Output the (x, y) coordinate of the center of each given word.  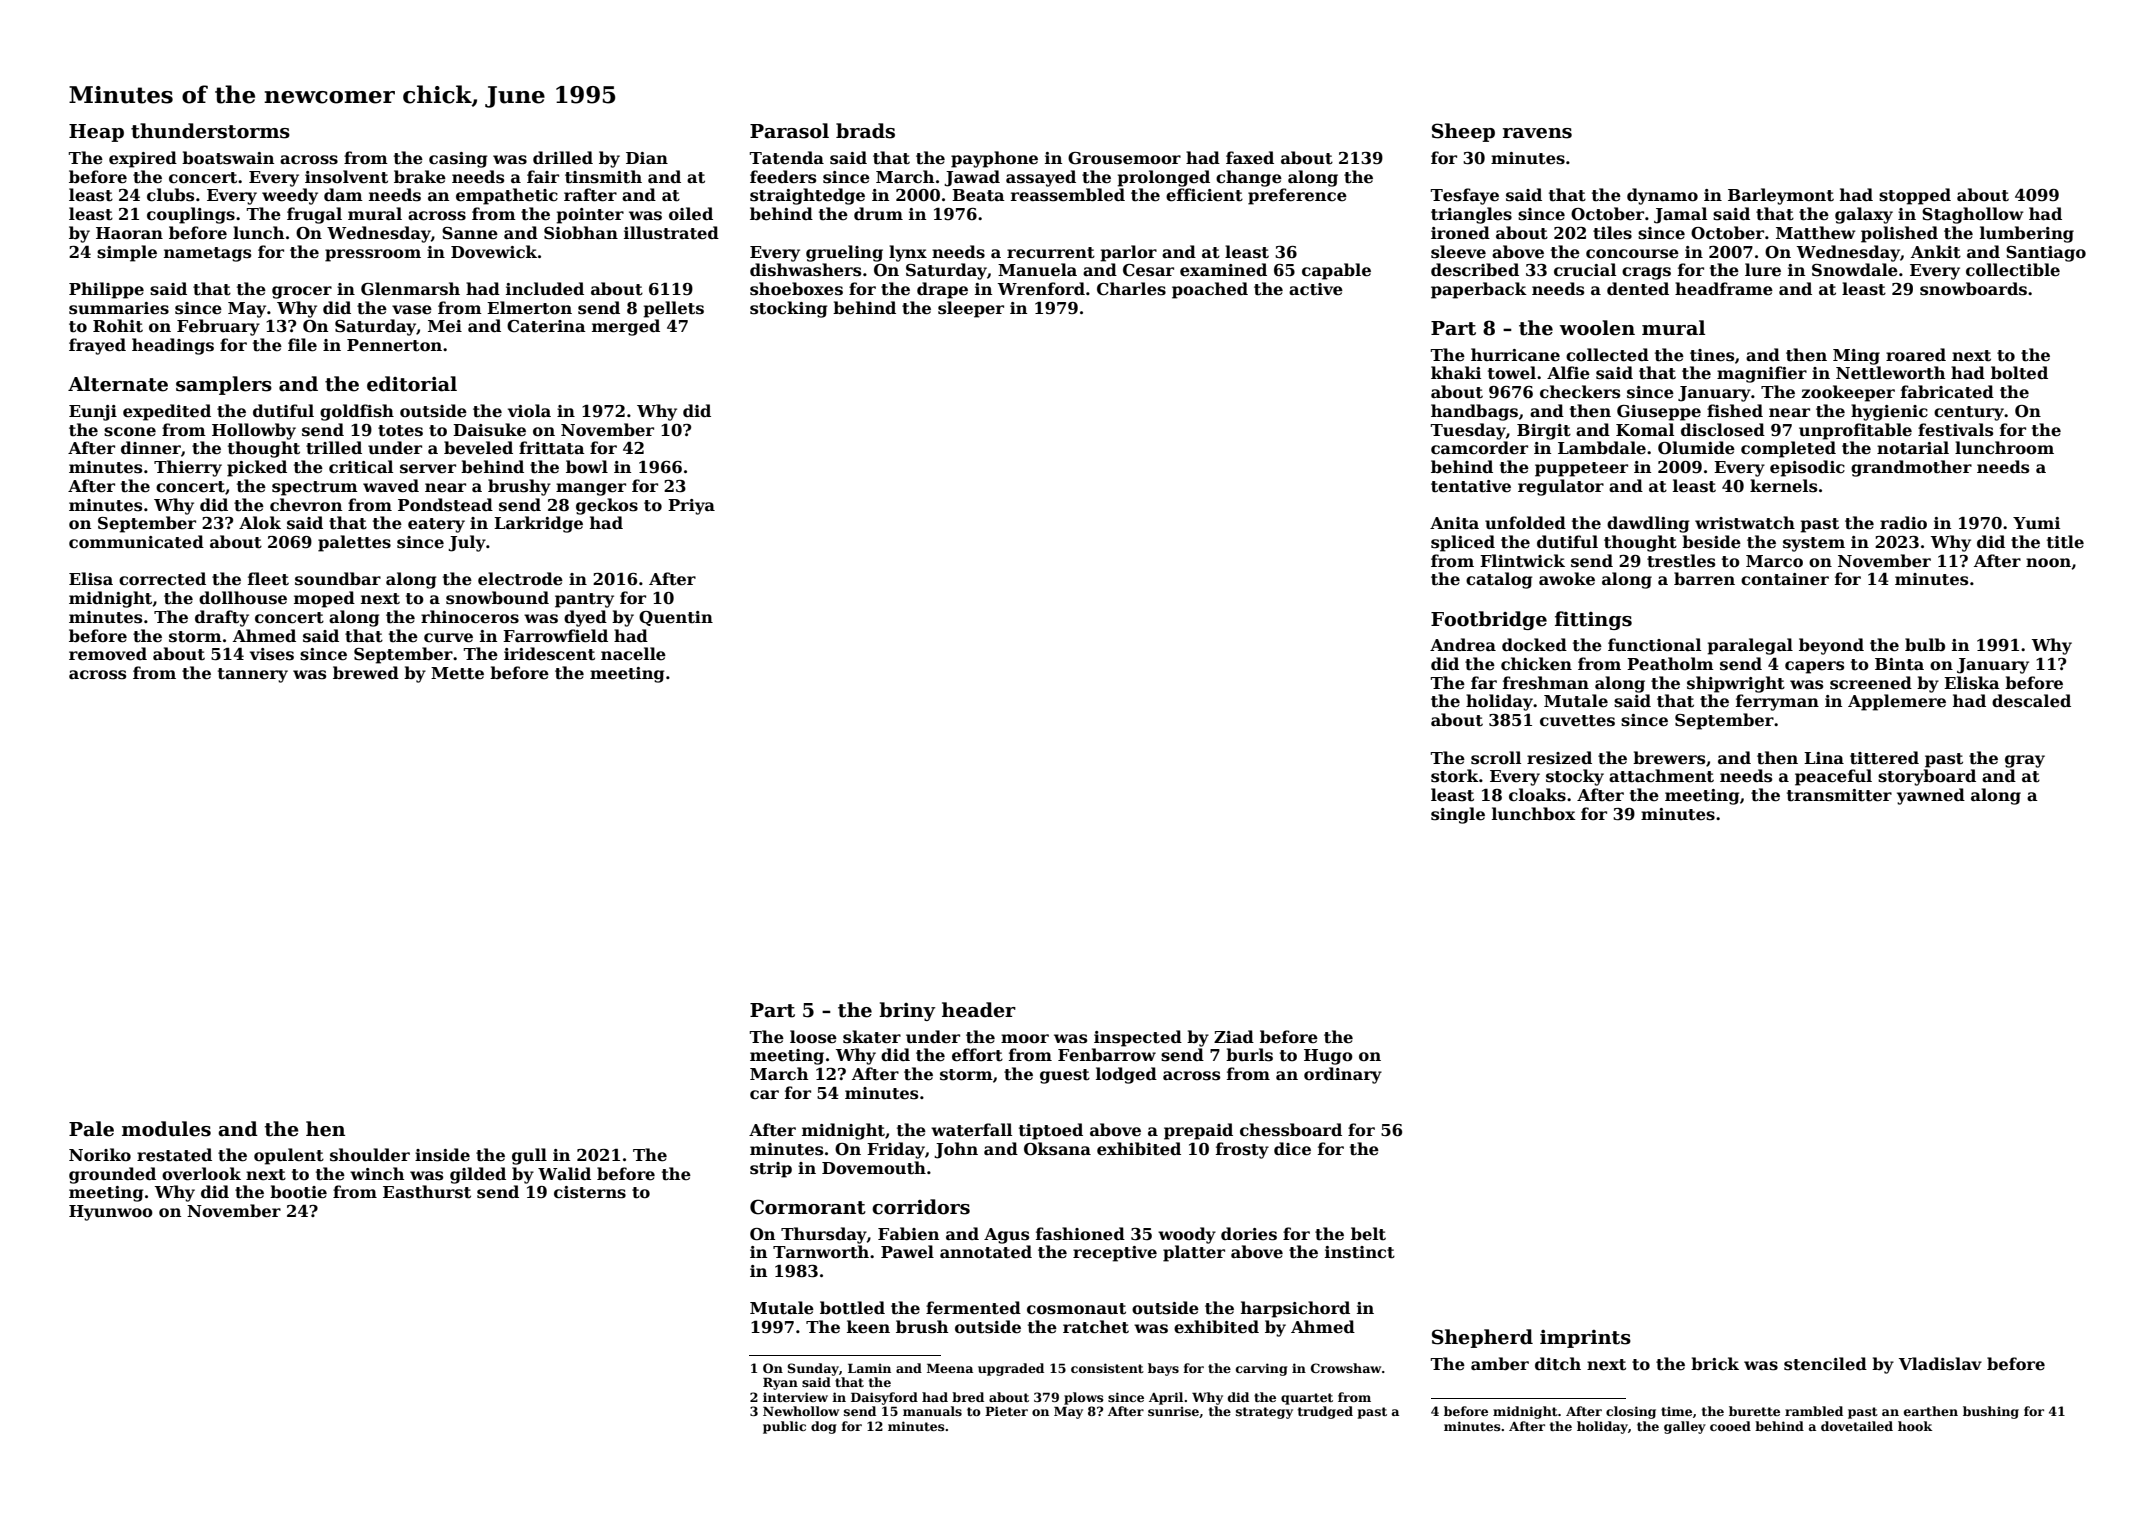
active (1316, 289)
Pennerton (394, 345)
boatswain (228, 158)
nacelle (633, 654)
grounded (112, 1175)
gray (2025, 761)
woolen (1597, 328)
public (784, 1427)
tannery (253, 675)
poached (1210, 290)
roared (1916, 355)
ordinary (1343, 1075)
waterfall (971, 1130)
